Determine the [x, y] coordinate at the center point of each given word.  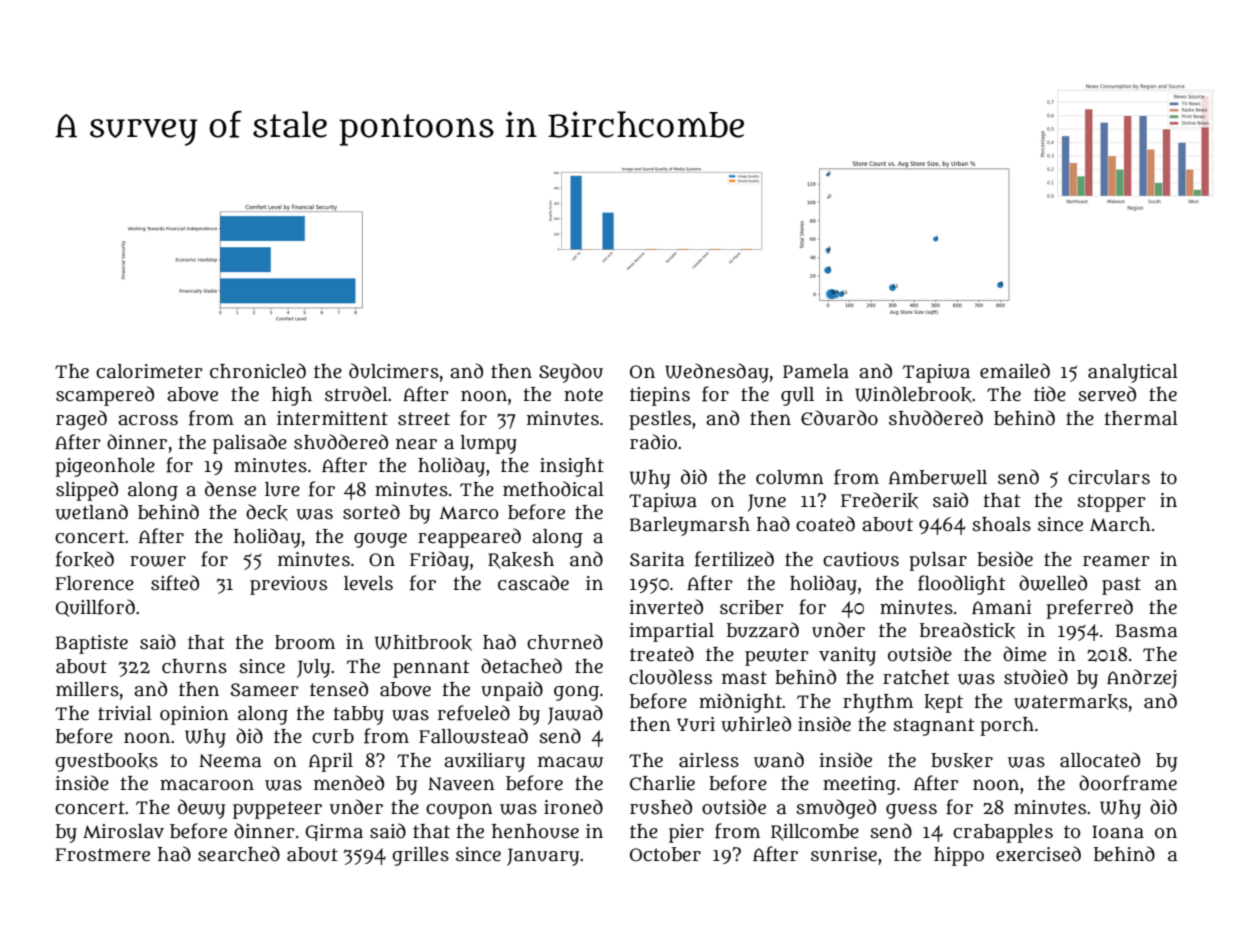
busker [962, 761]
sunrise [844, 854]
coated [825, 524]
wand [779, 760]
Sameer [264, 690]
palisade [250, 444]
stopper [1111, 503]
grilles [420, 856]
